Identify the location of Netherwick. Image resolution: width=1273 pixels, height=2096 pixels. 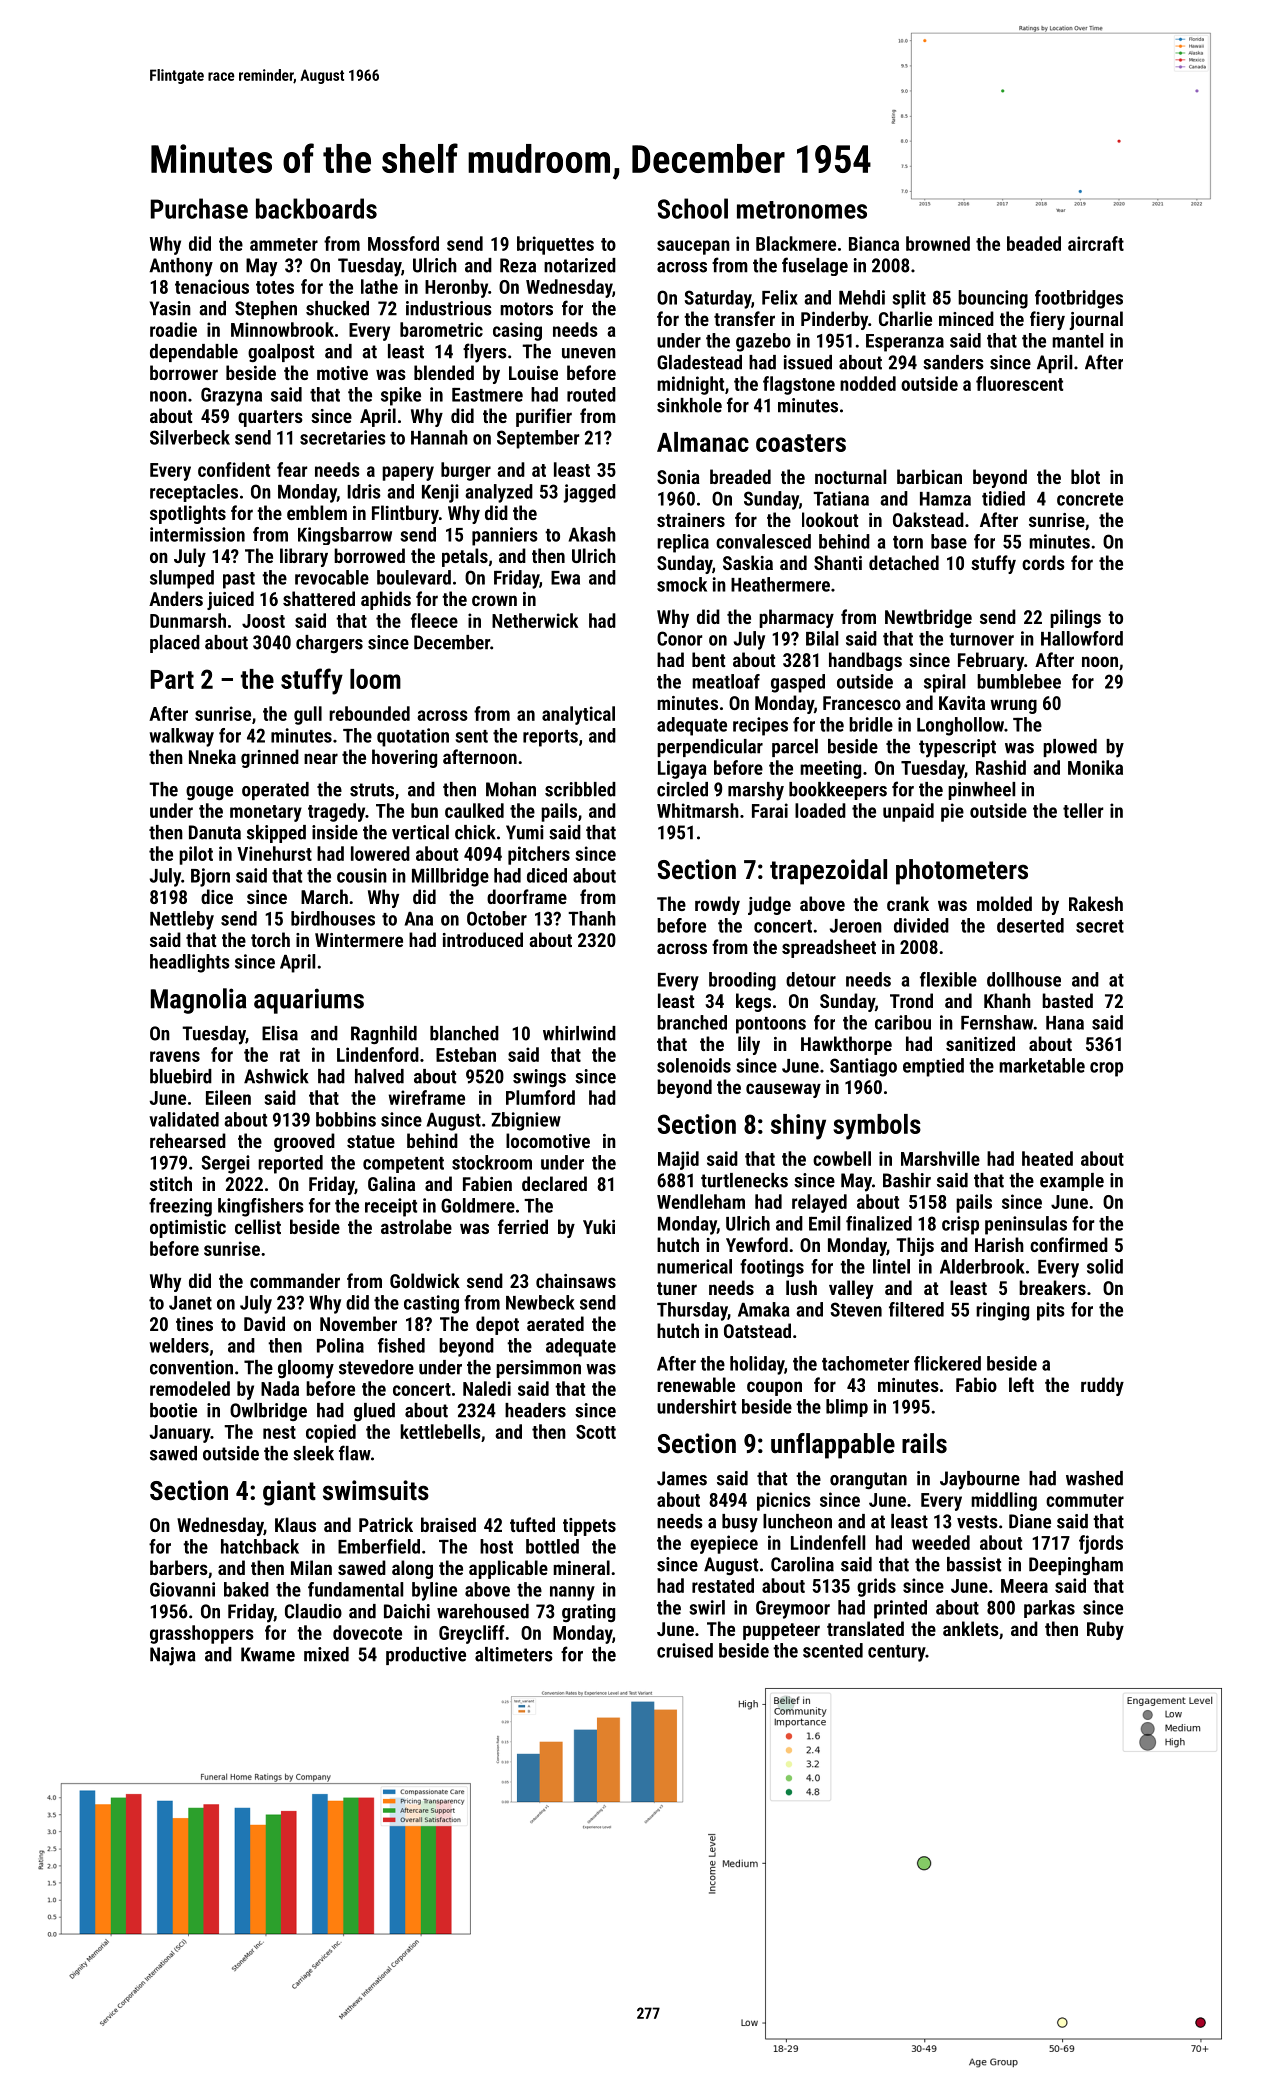
(535, 620).
